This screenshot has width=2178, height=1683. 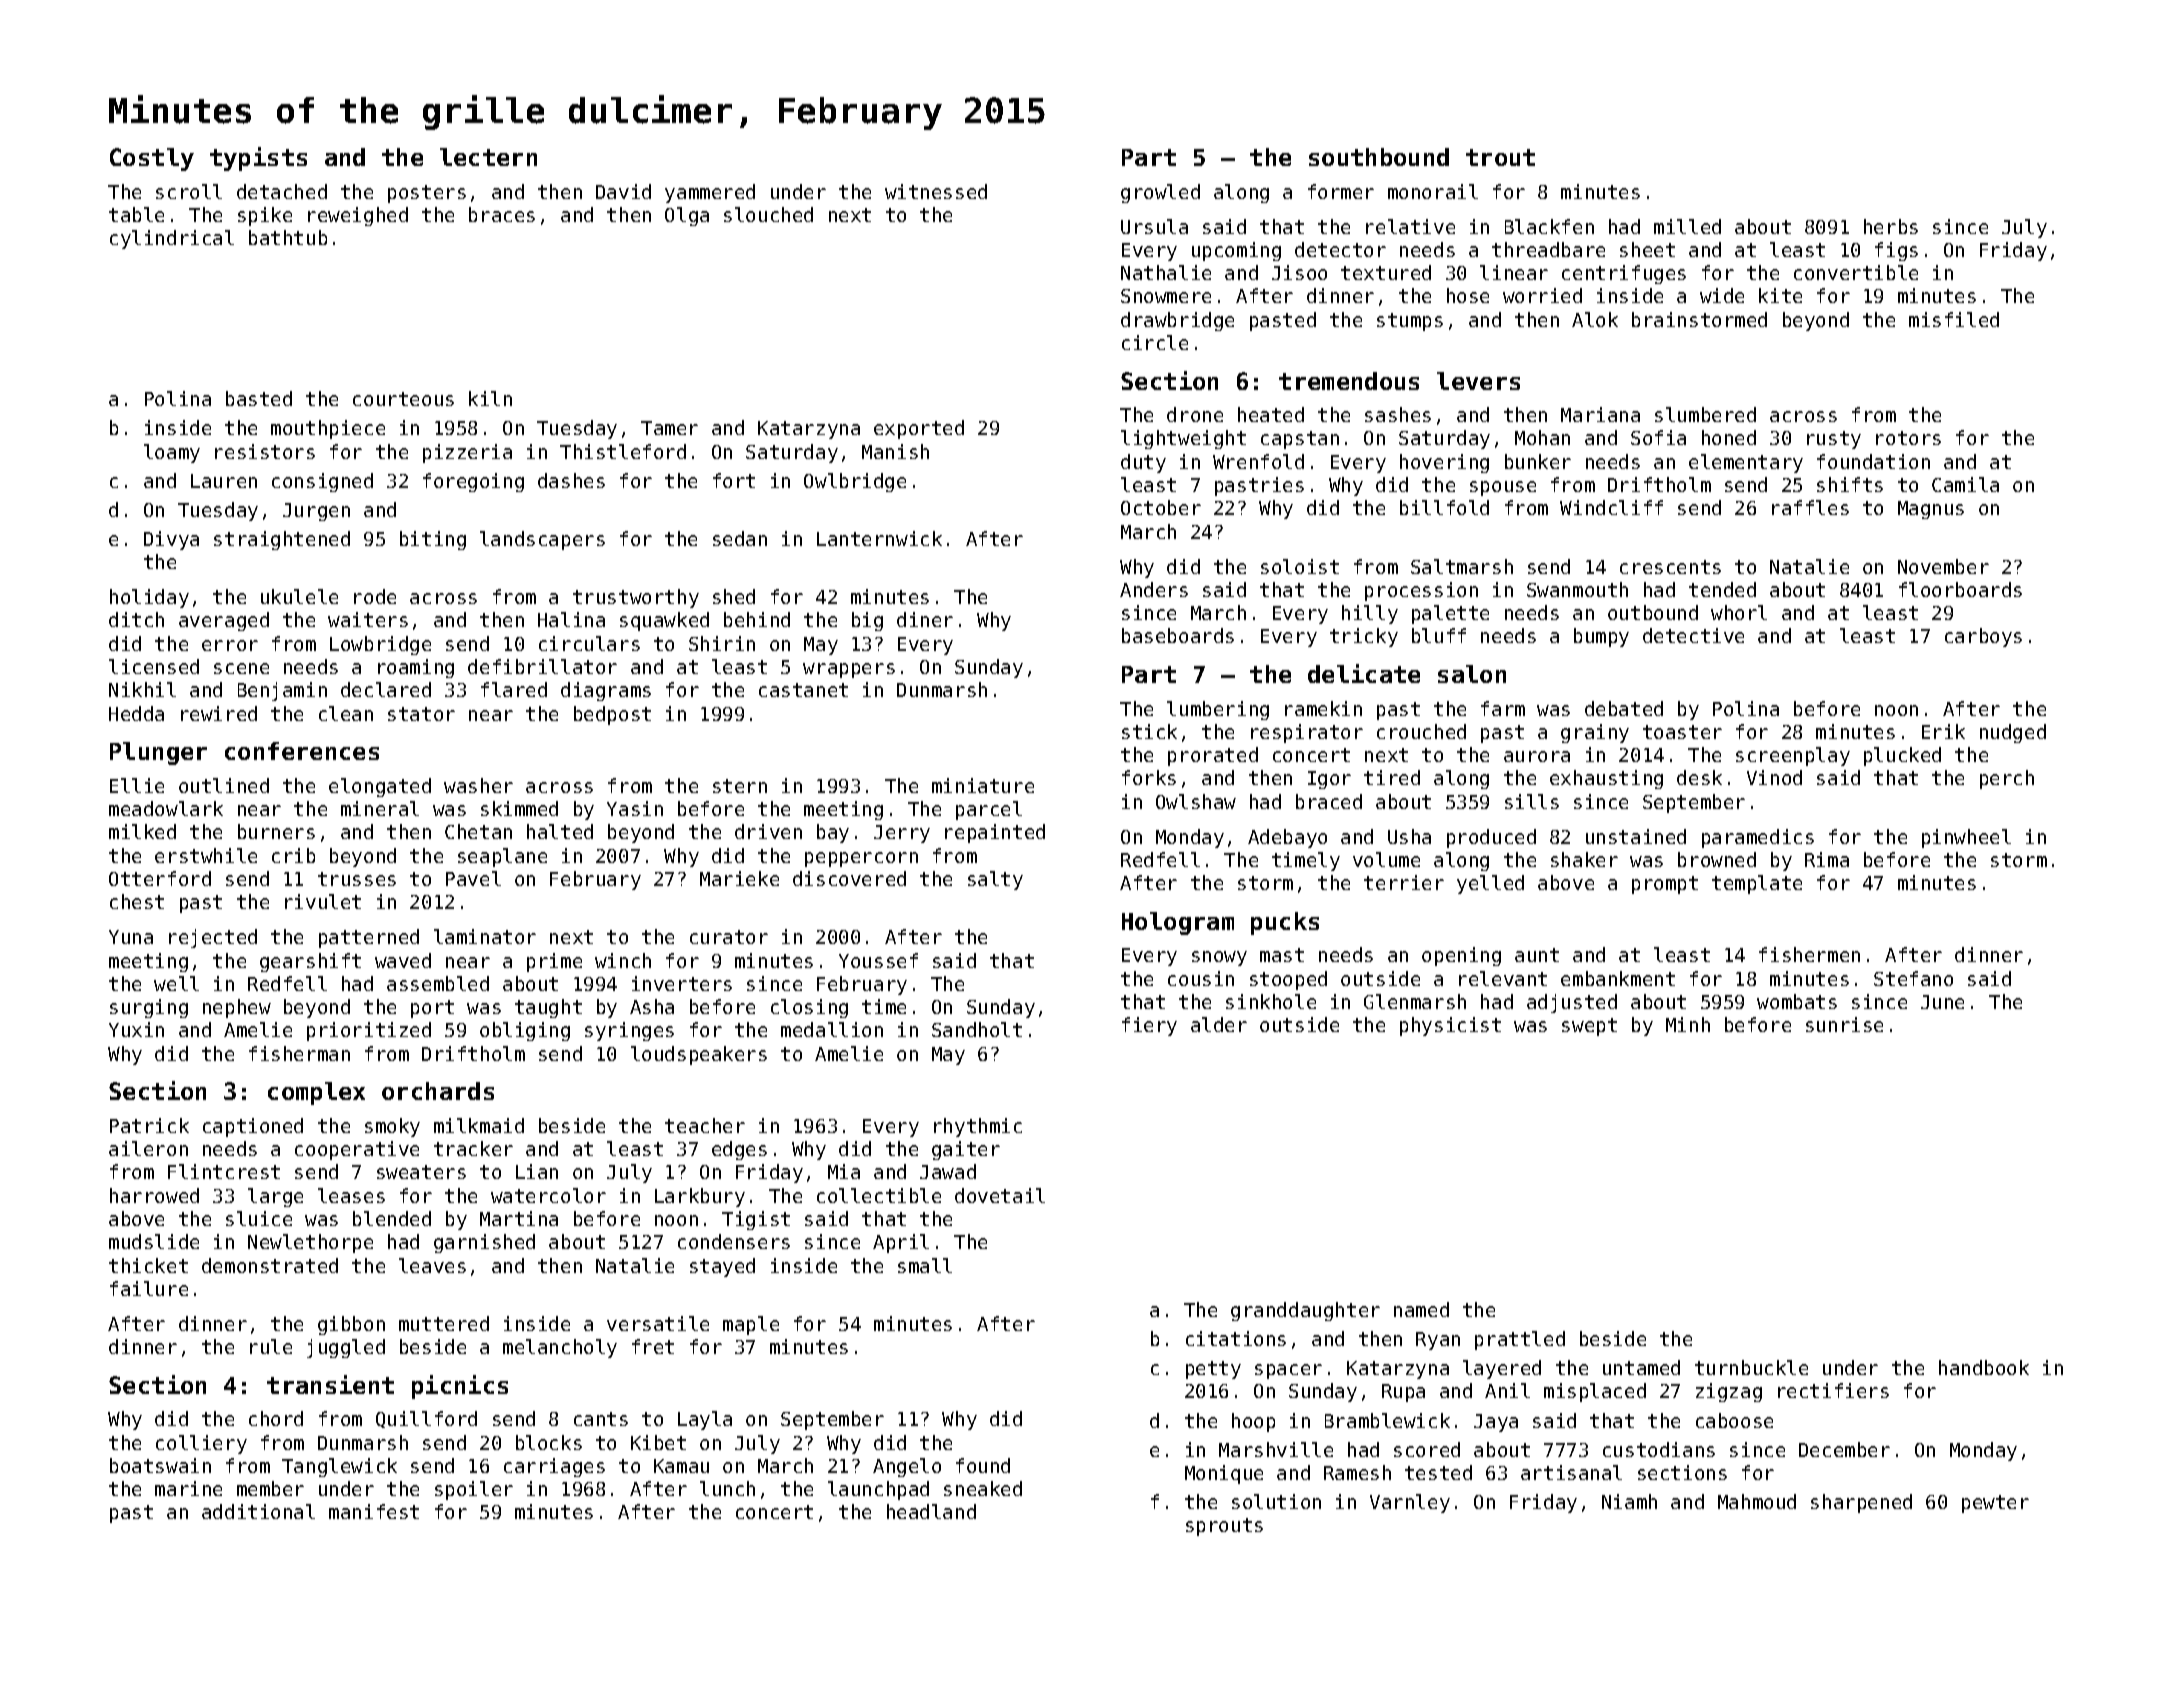 What do you see at coordinates (1908, 438) in the screenshot?
I see `rotors` at bounding box center [1908, 438].
